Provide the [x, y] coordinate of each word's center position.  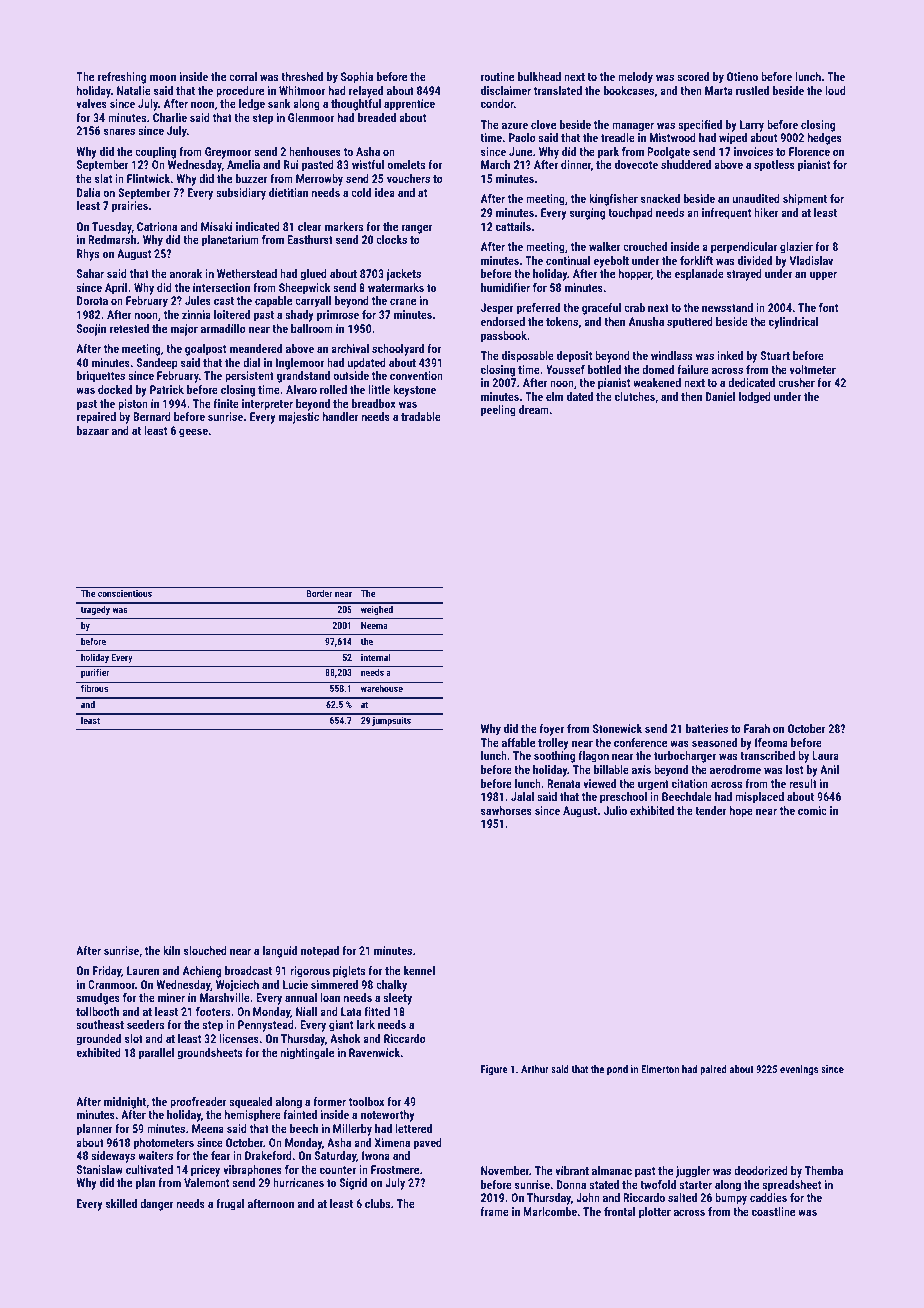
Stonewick [617, 728]
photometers [164, 1144]
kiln [171, 950]
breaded [377, 117]
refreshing [122, 78]
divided [755, 260]
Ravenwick [374, 1052]
